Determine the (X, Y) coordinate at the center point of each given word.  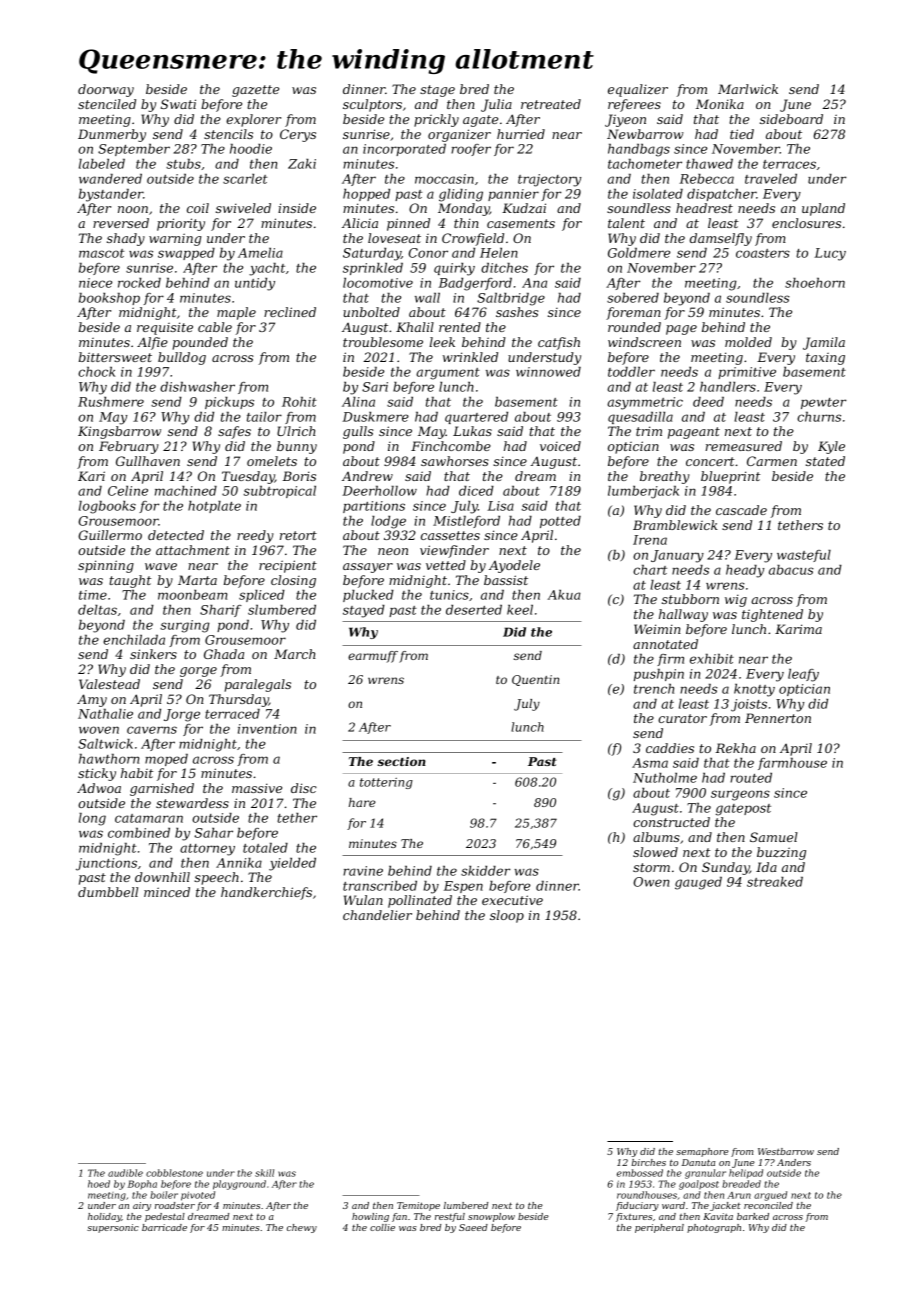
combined (139, 833)
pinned (408, 224)
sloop (507, 916)
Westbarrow (786, 1151)
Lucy (830, 254)
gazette (255, 91)
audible (125, 1173)
